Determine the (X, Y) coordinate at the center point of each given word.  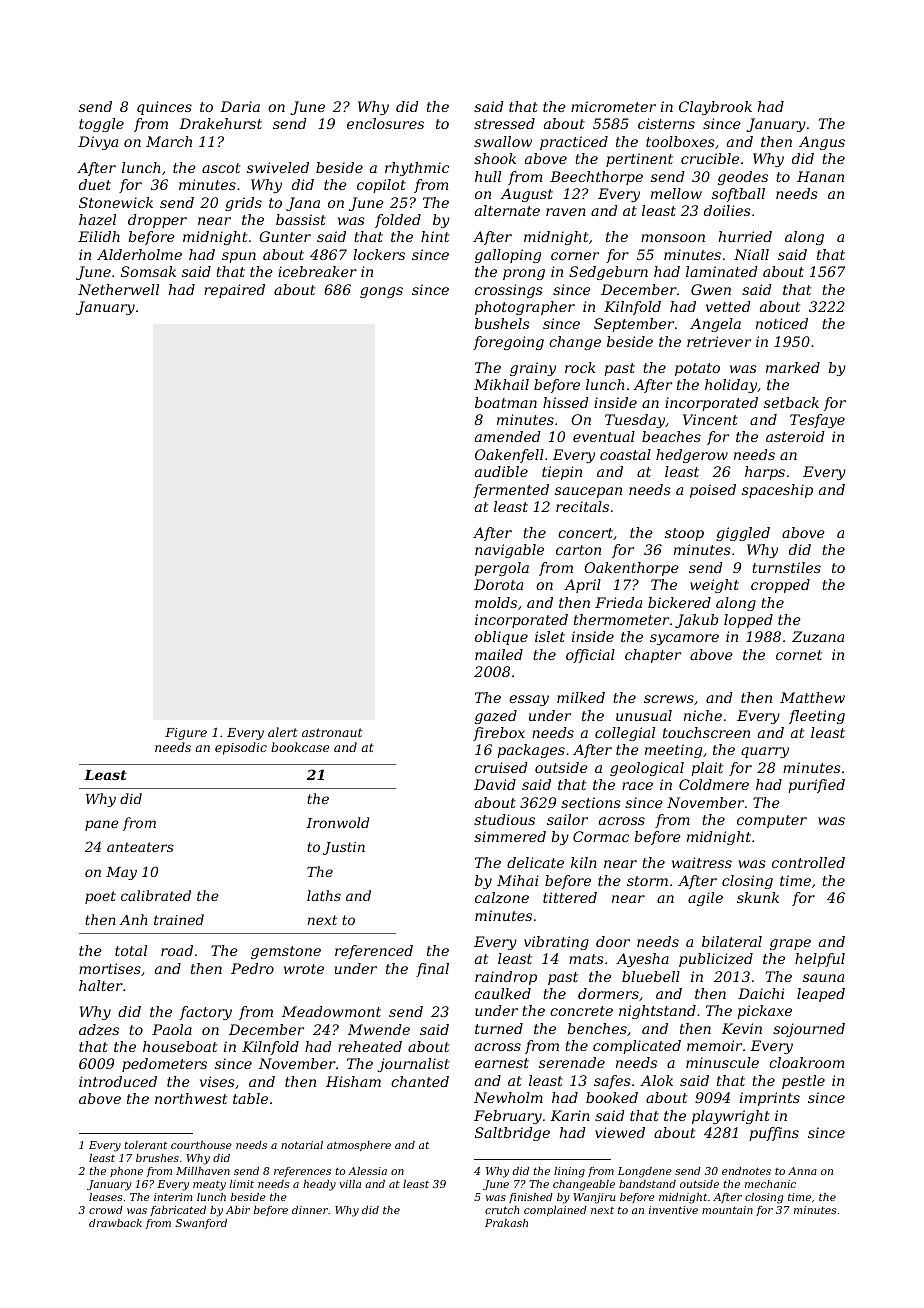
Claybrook (715, 108)
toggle (101, 125)
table (250, 1098)
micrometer (613, 106)
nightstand (657, 1012)
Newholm (508, 1097)
